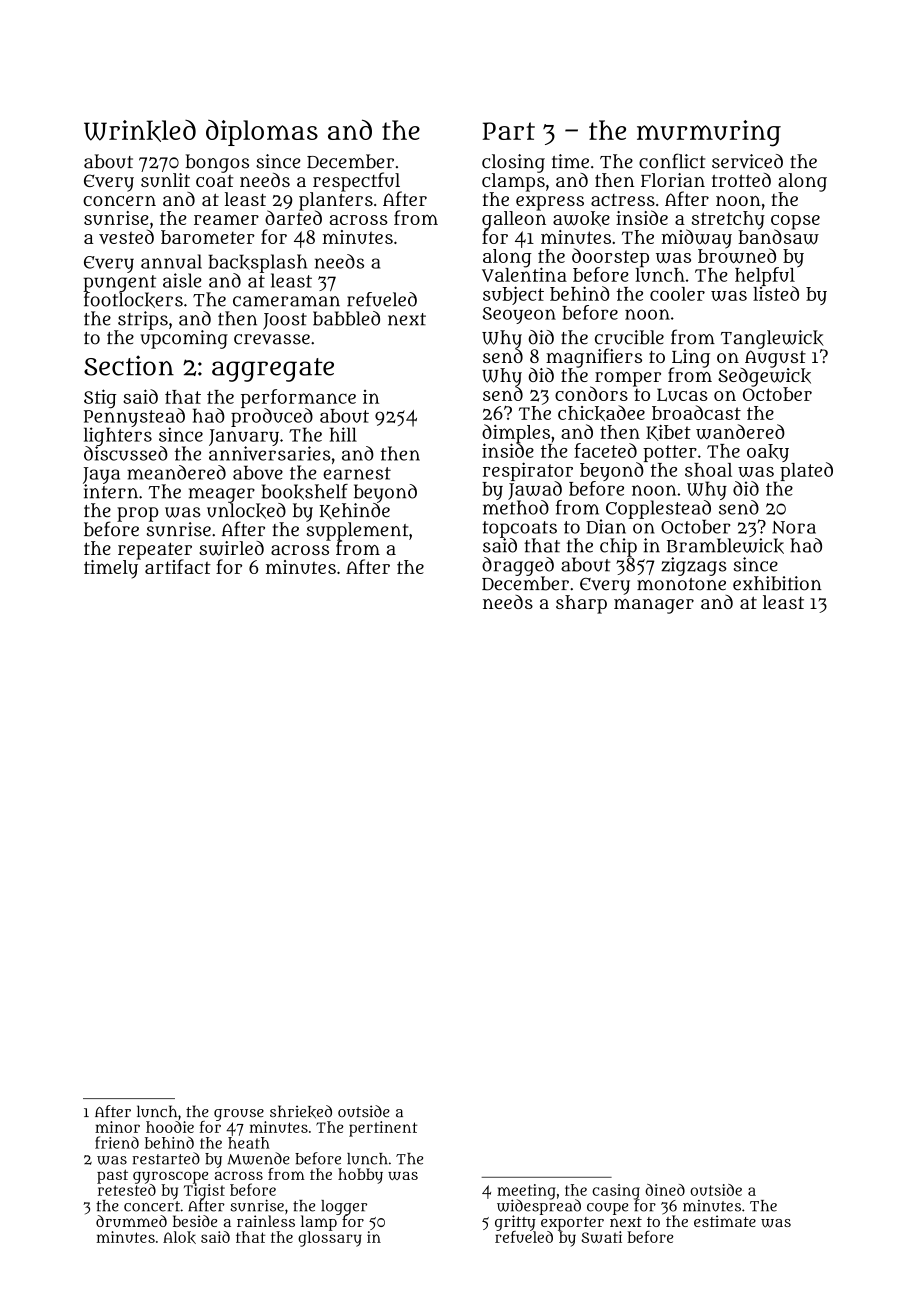  What do you see at coordinates (111, 491) in the screenshot?
I see `intern` at bounding box center [111, 491].
